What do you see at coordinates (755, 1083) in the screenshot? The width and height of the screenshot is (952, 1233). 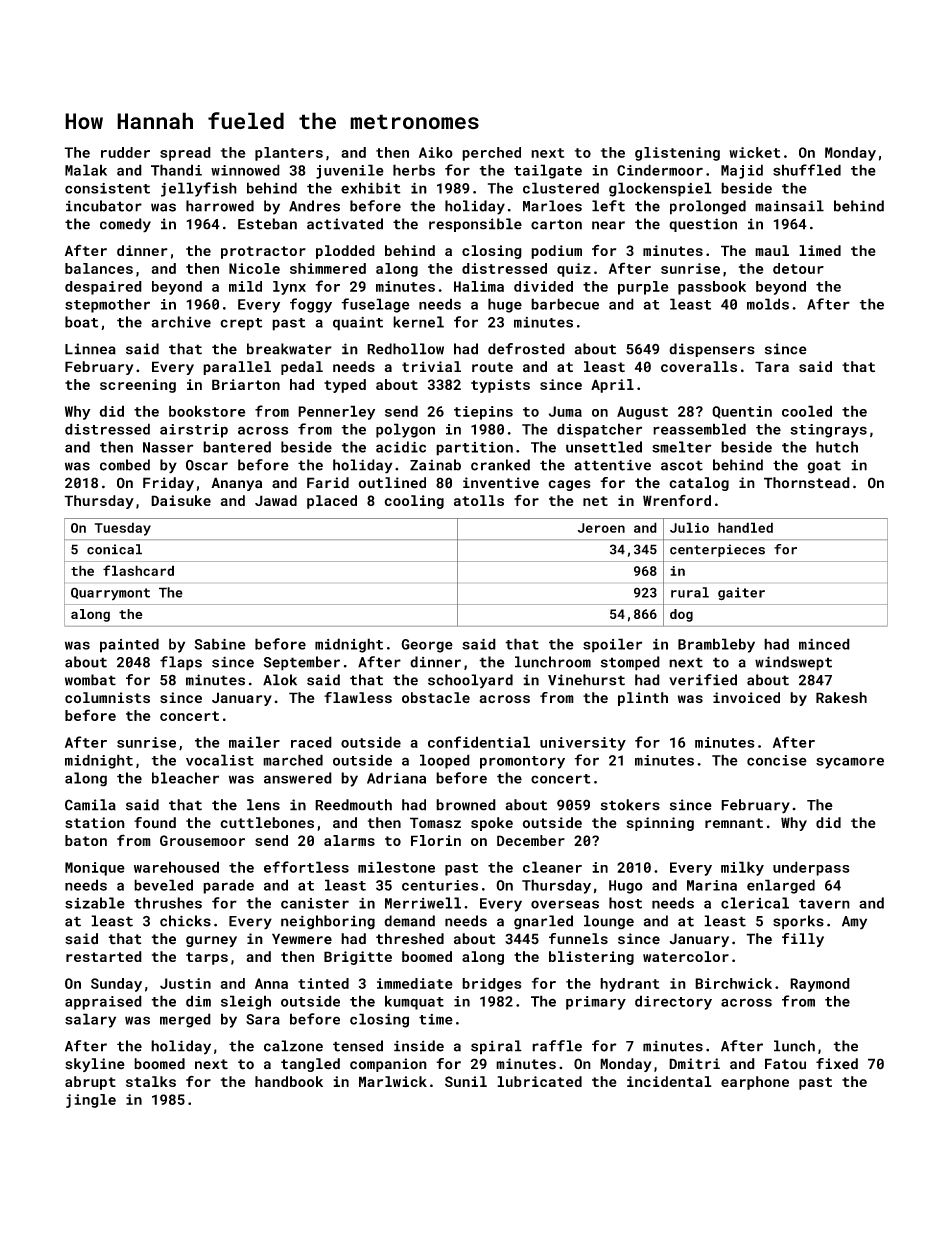 I see `earphone` at bounding box center [755, 1083].
